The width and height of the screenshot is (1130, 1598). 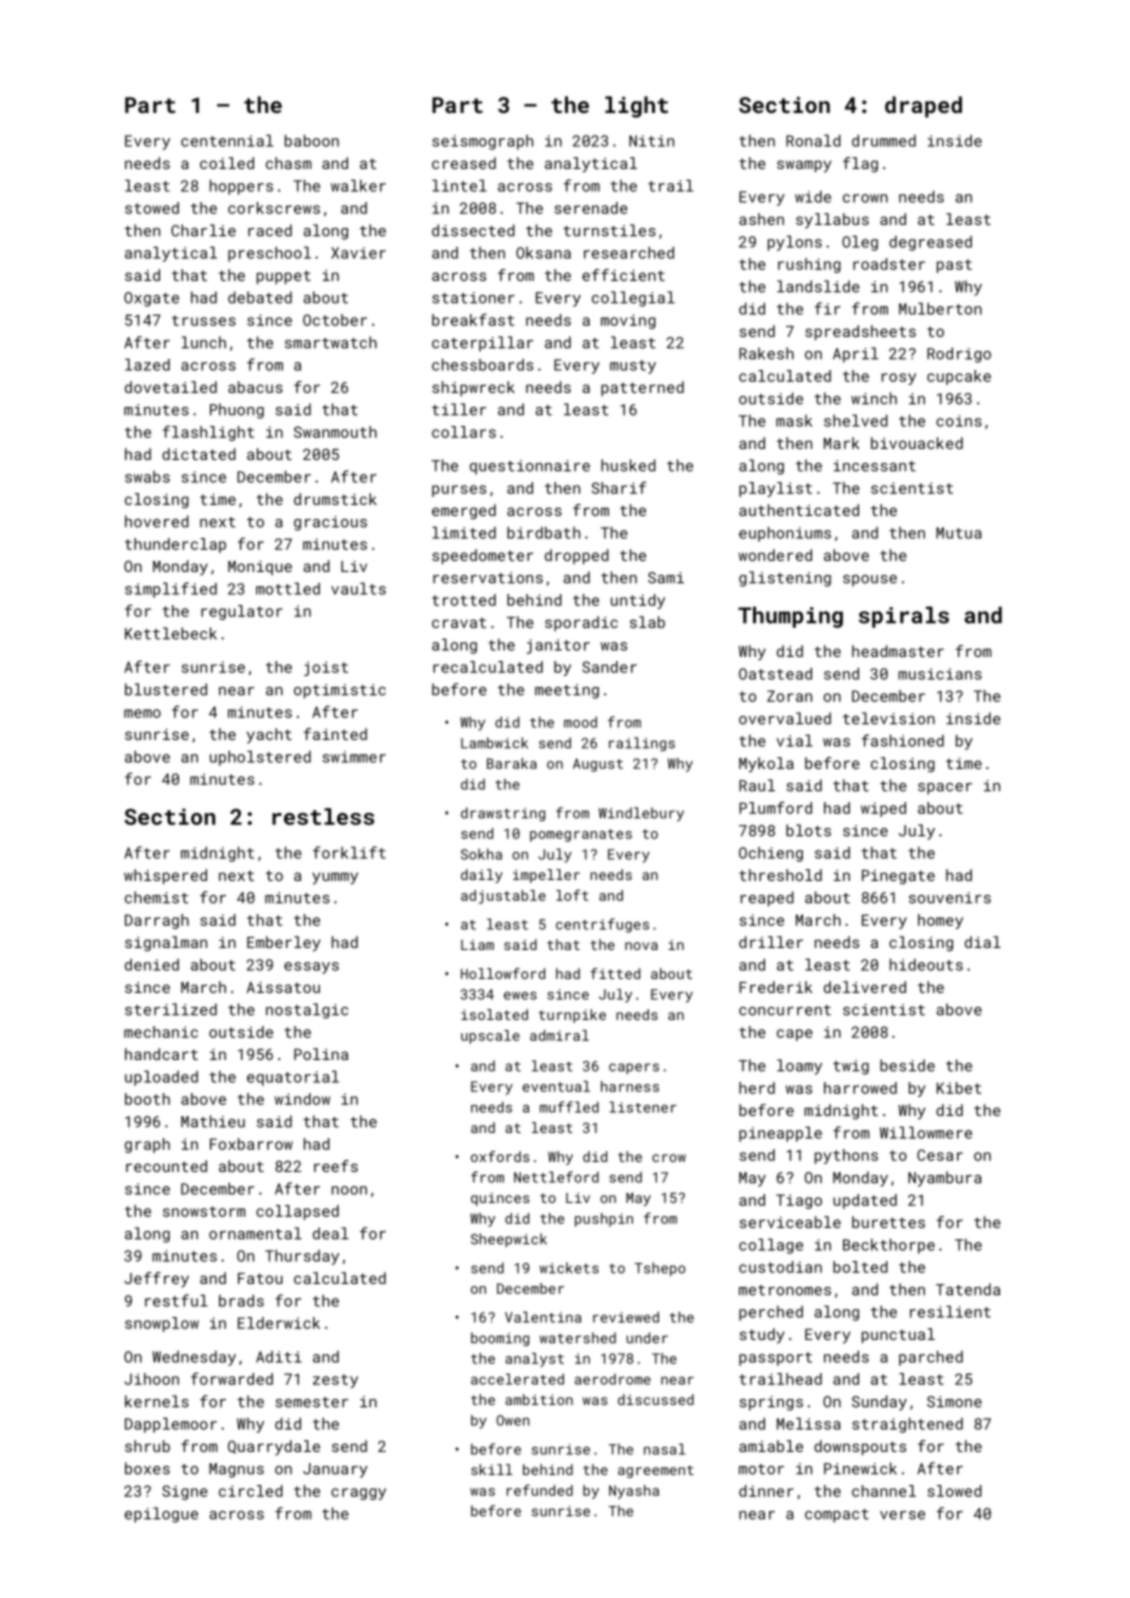 I want to click on centennial, so click(x=227, y=141).
